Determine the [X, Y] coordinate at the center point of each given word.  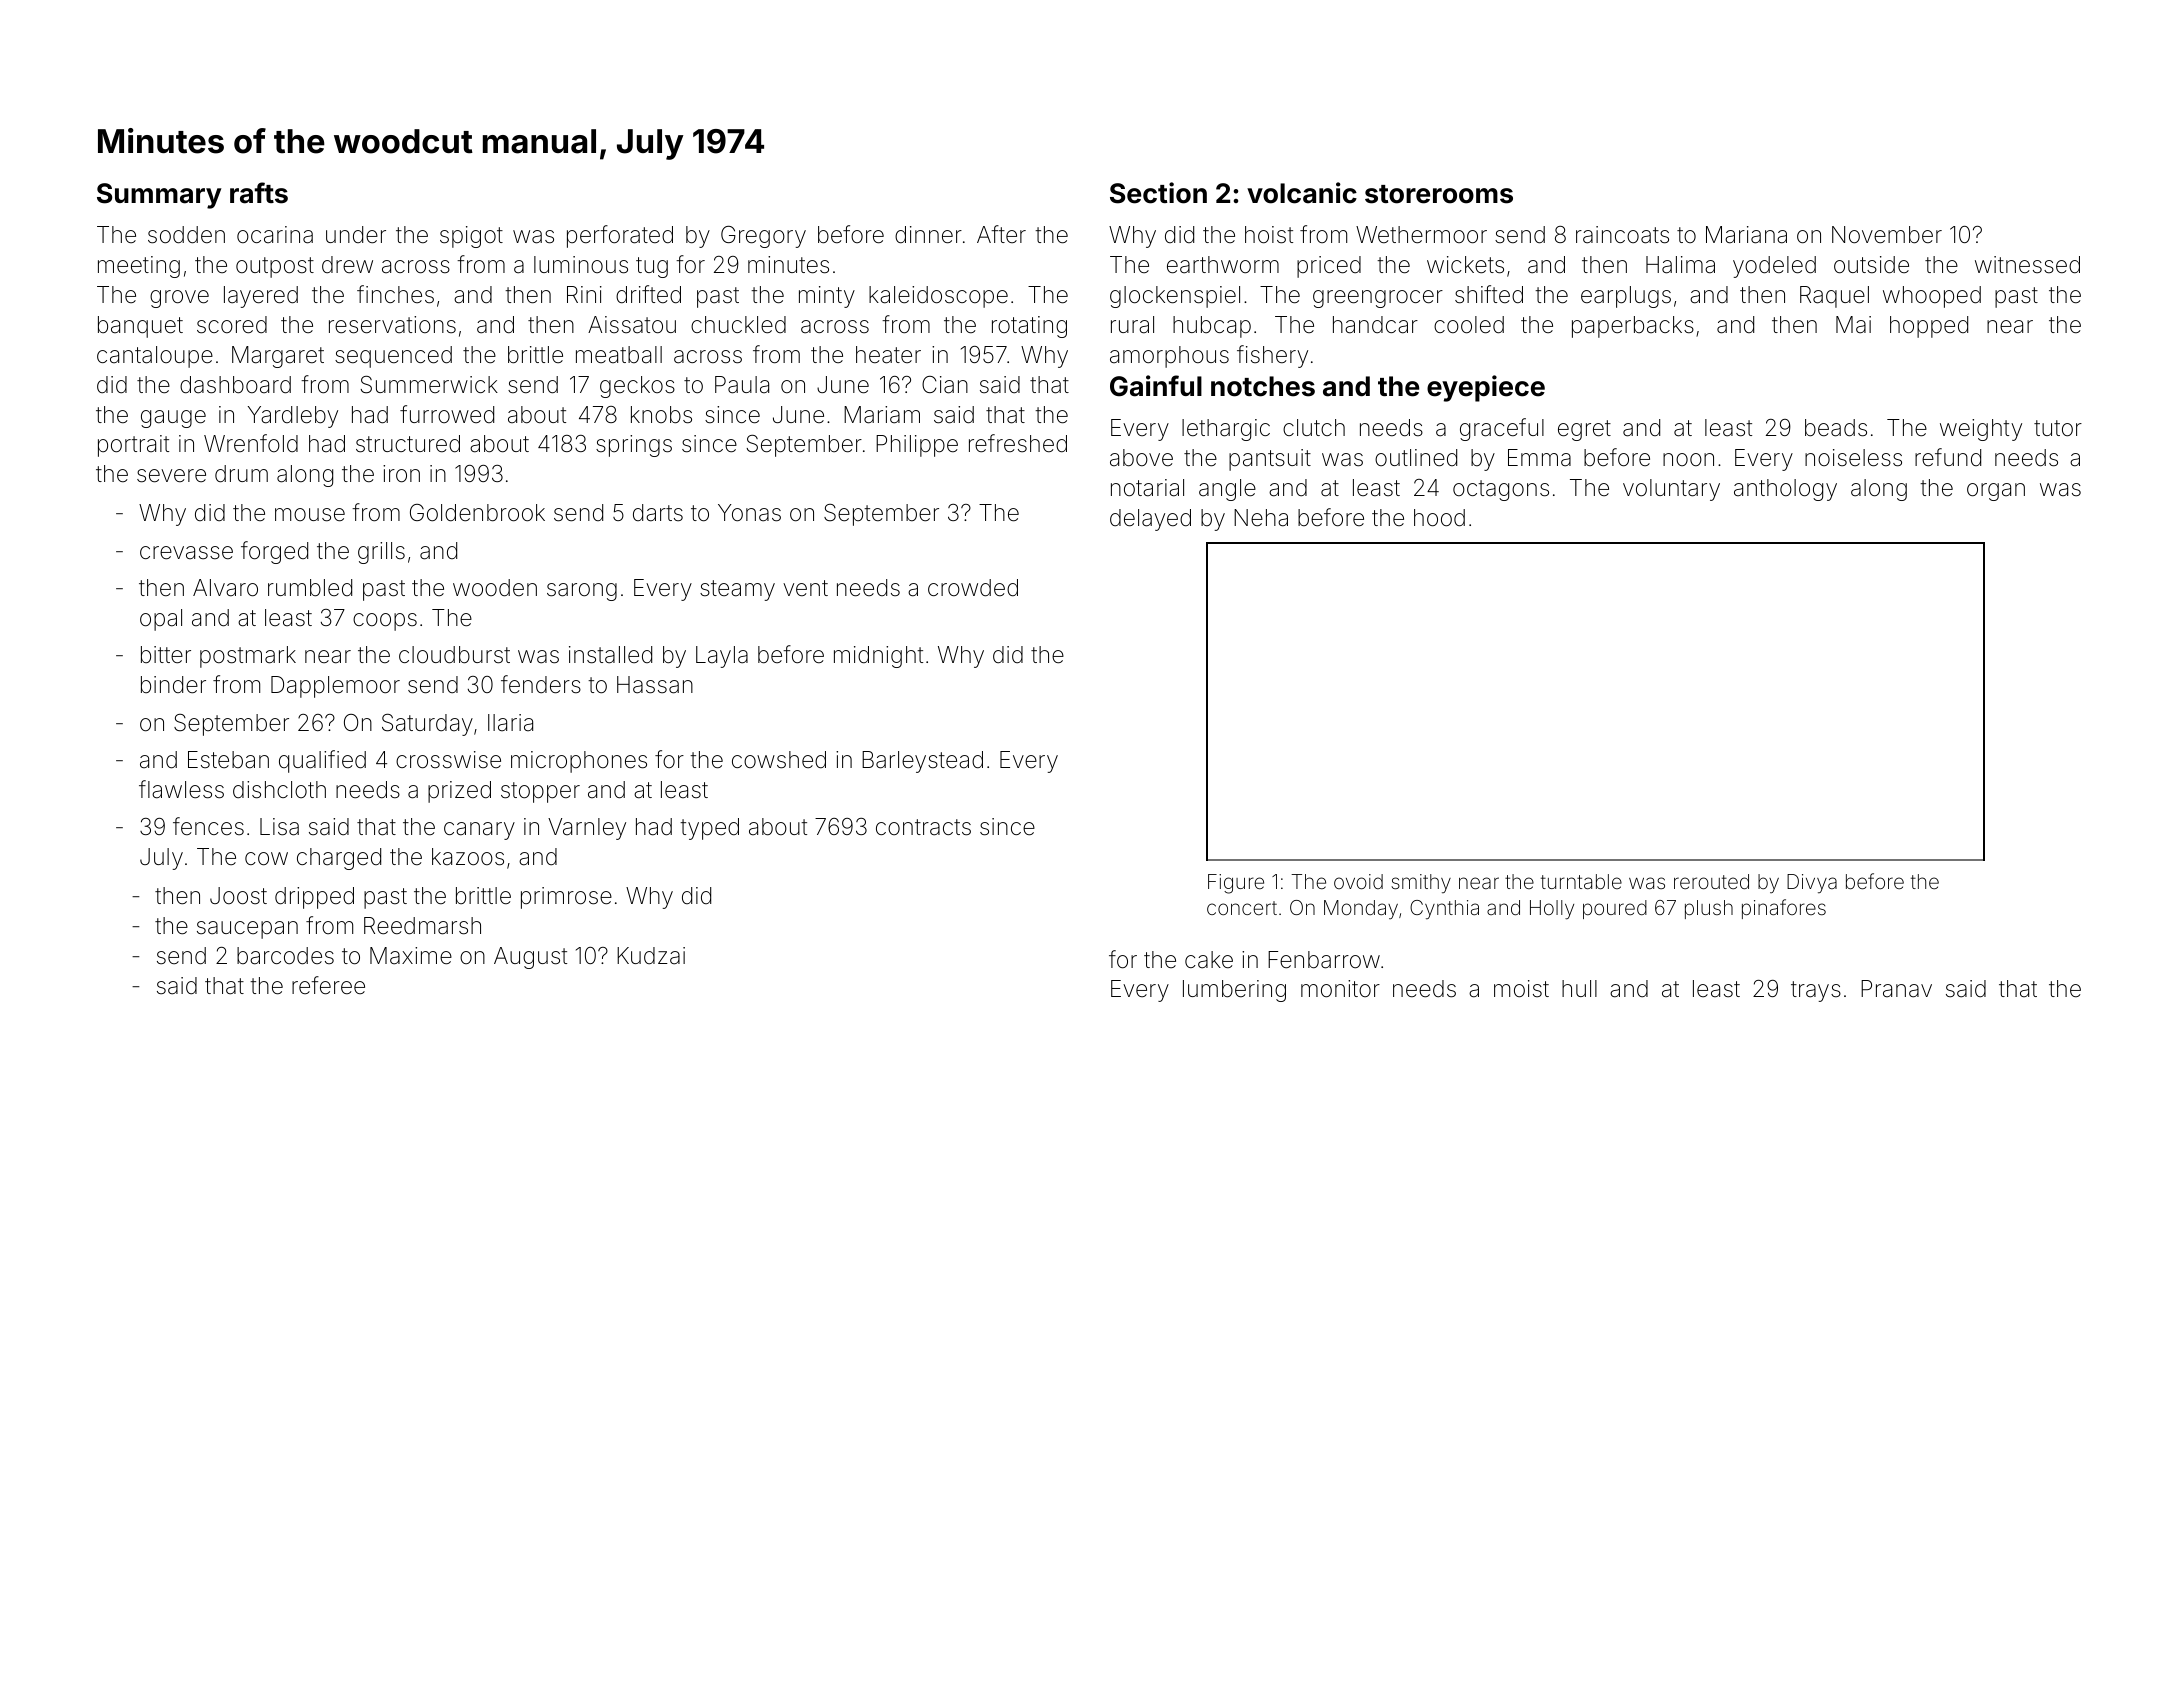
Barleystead [922, 762]
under [356, 235]
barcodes [285, 956]
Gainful [1156, 386]
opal [161, 620]
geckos [637, 387]
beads [1836, 428]
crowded [973, 588]
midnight [878, 657]
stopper [540, 792]
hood [1439, 518]
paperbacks [1633, 327]
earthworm [1223, 265]
